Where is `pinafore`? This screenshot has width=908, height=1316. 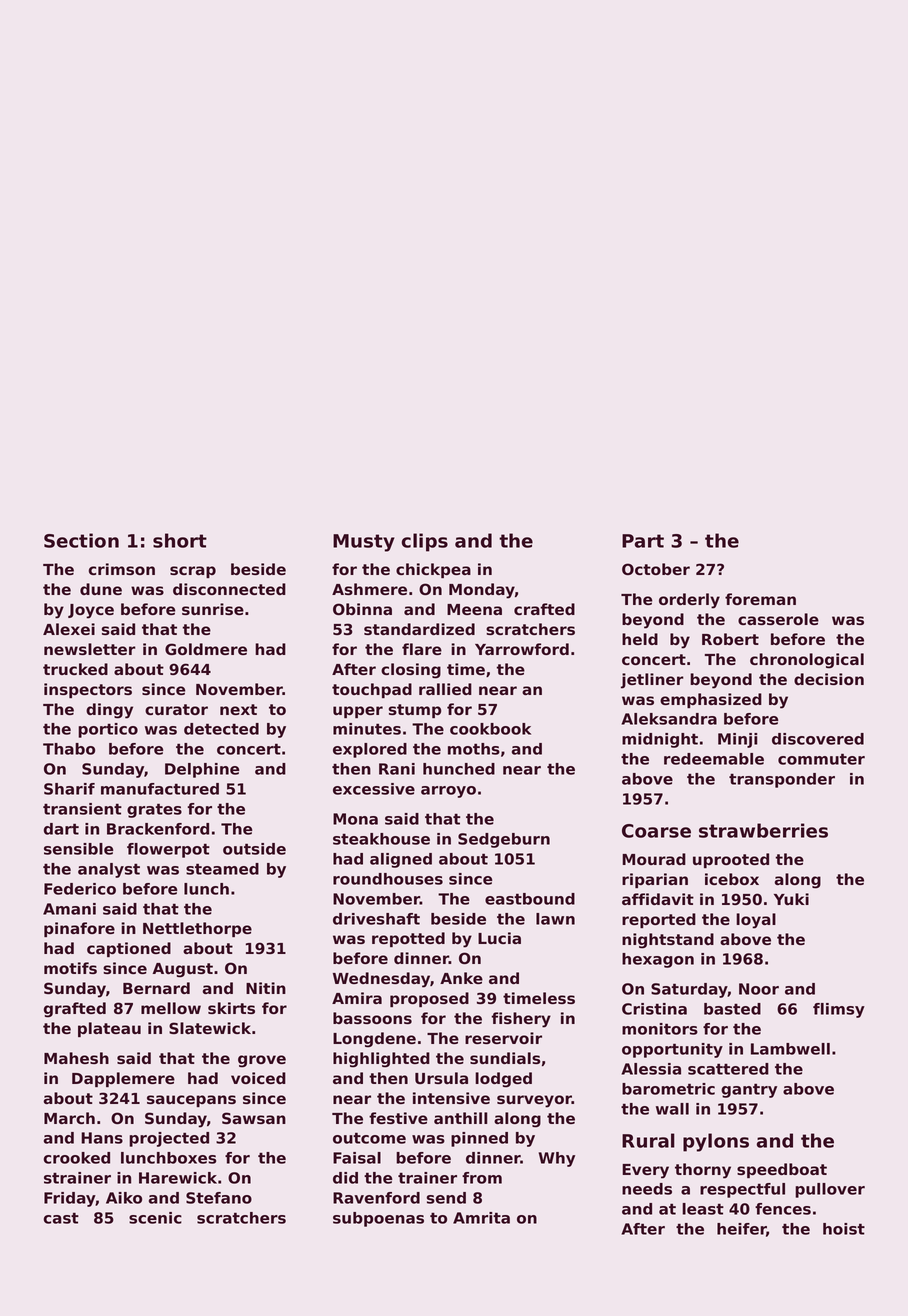
pinafore is located at coordinates (79, 929).
